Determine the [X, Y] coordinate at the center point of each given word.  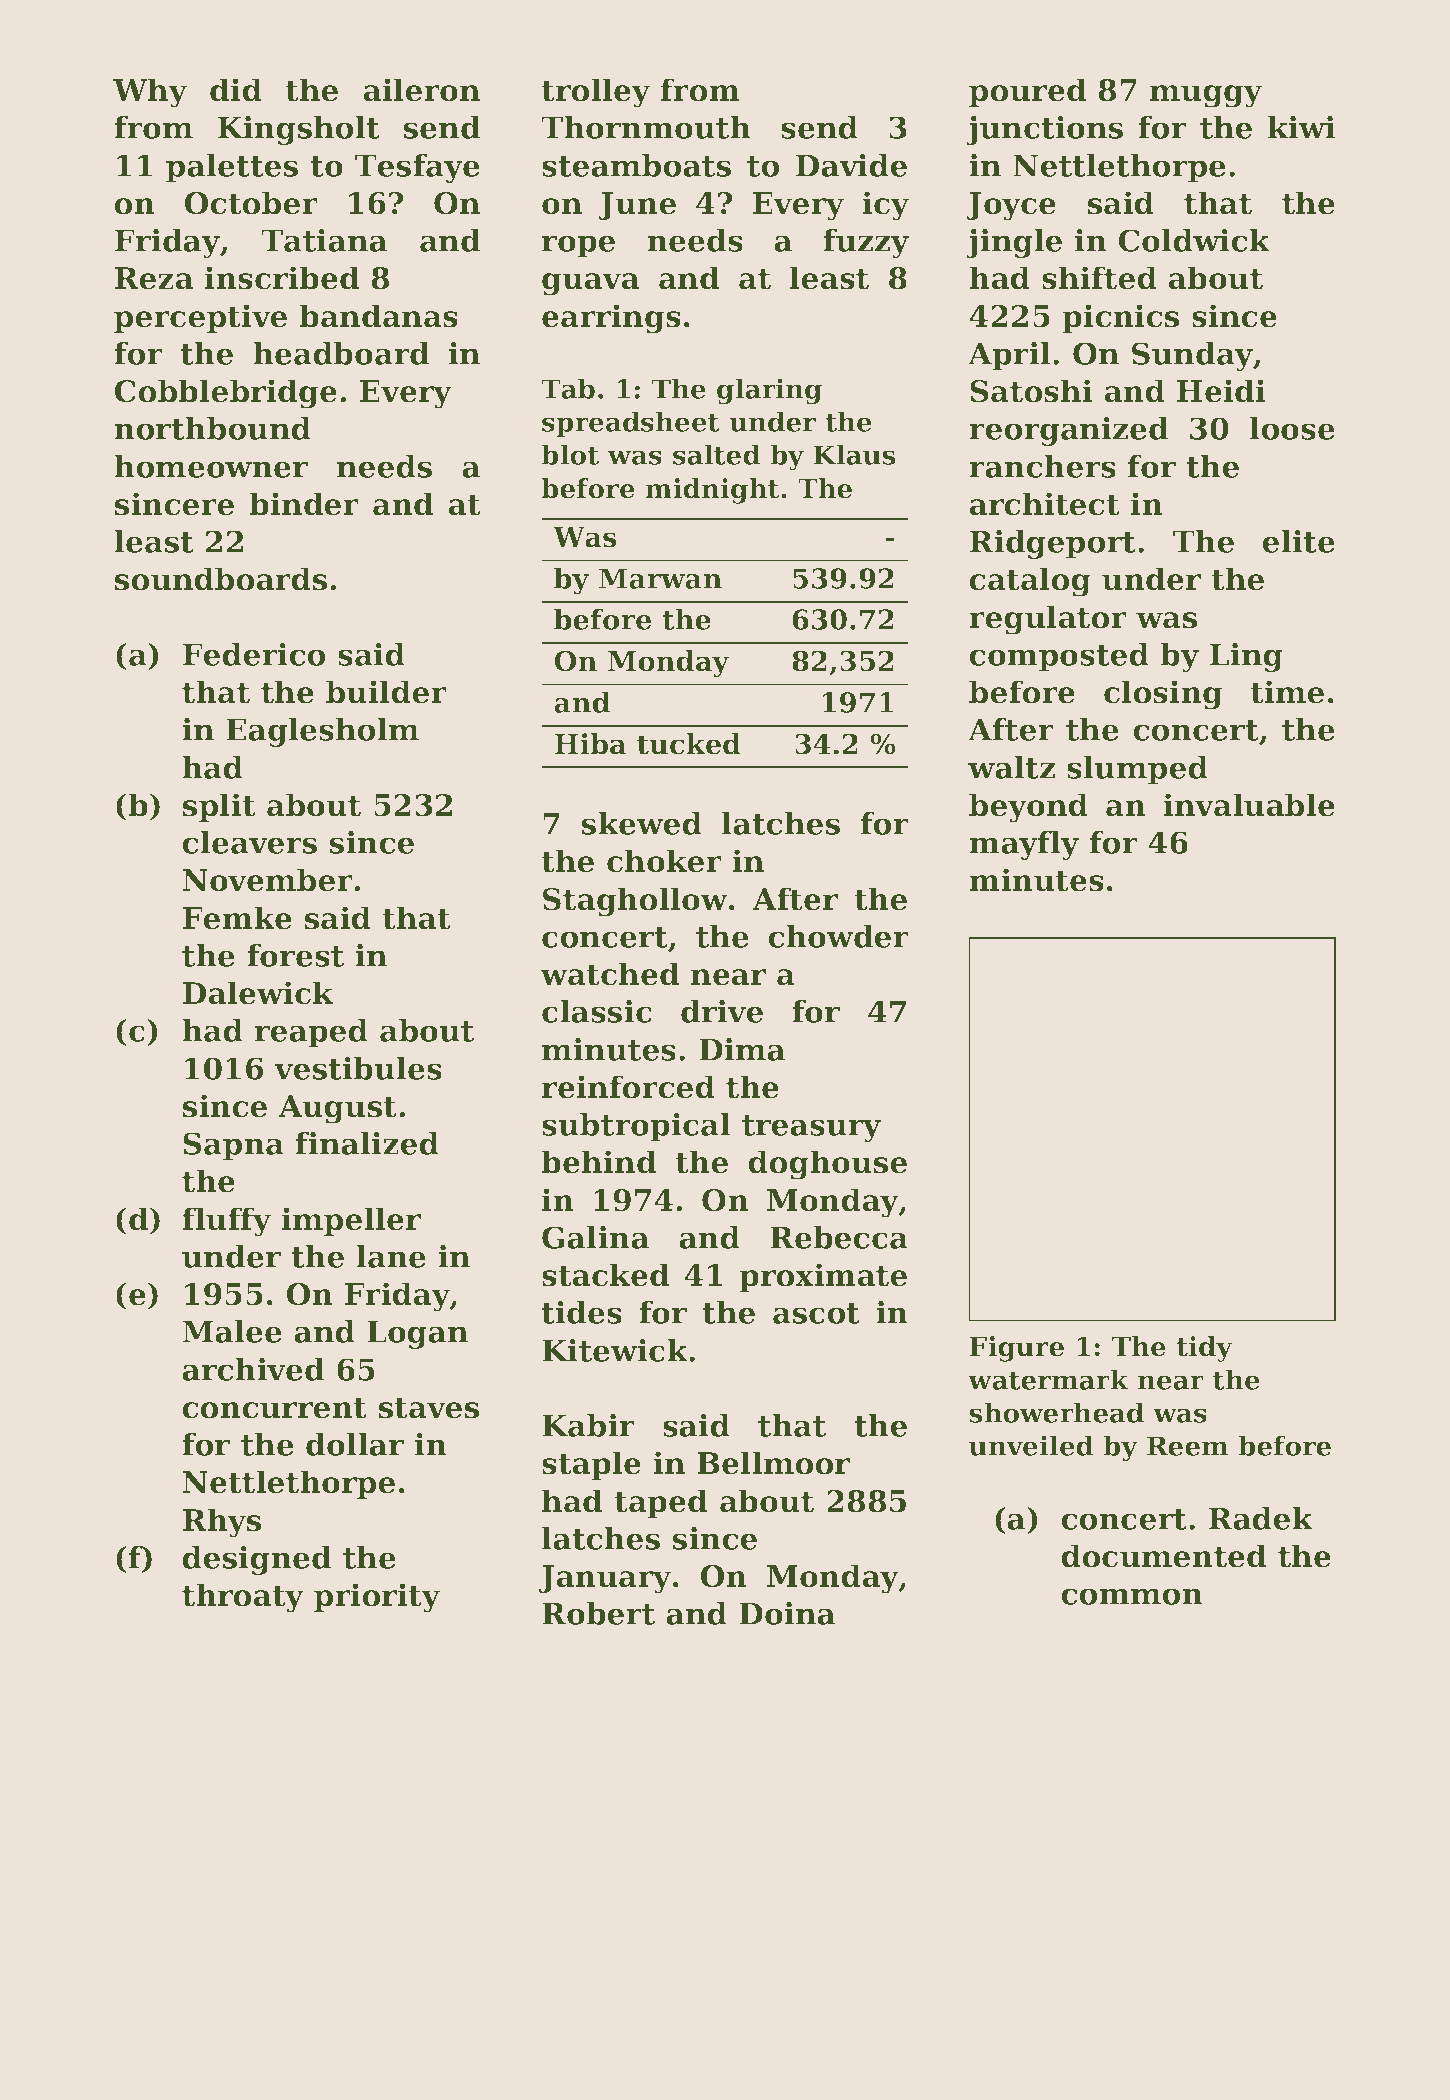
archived [253, 1369]
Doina [787, 1613]
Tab [568, 388]
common [1132, 1596]
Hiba [590, 744]
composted [1059, 657]
